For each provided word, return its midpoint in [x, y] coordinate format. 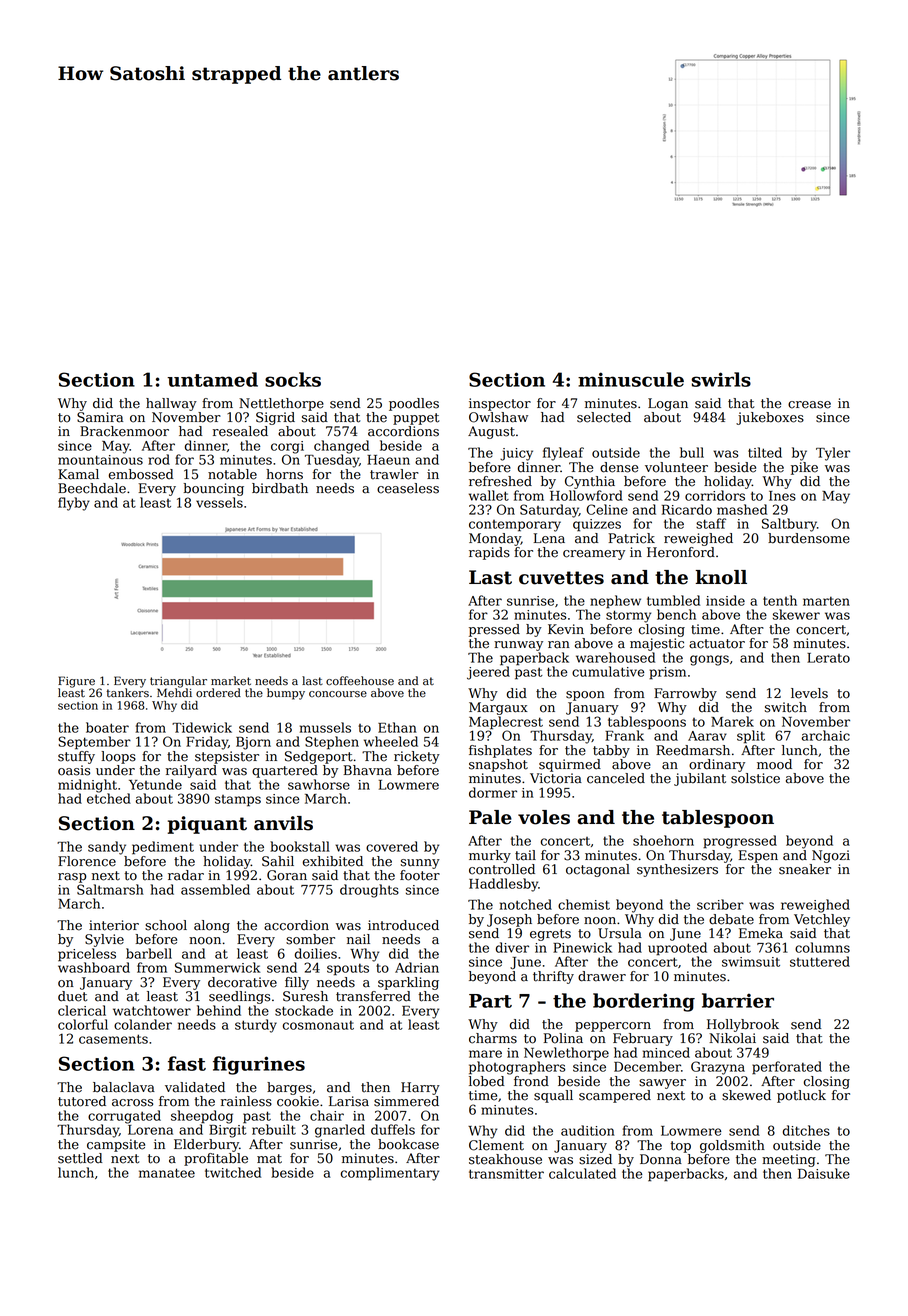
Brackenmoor [124, 431]
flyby [74, 504]
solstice [755, 778]
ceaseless [408, 488]
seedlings [239, 997]
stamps [238, 801]
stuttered [820, 961]
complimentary [390, 1174]
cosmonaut [318, 1025]
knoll [721, 577]
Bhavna [368, 770]
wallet [489, 495]
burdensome [809, 538]
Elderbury [206, 1145]
